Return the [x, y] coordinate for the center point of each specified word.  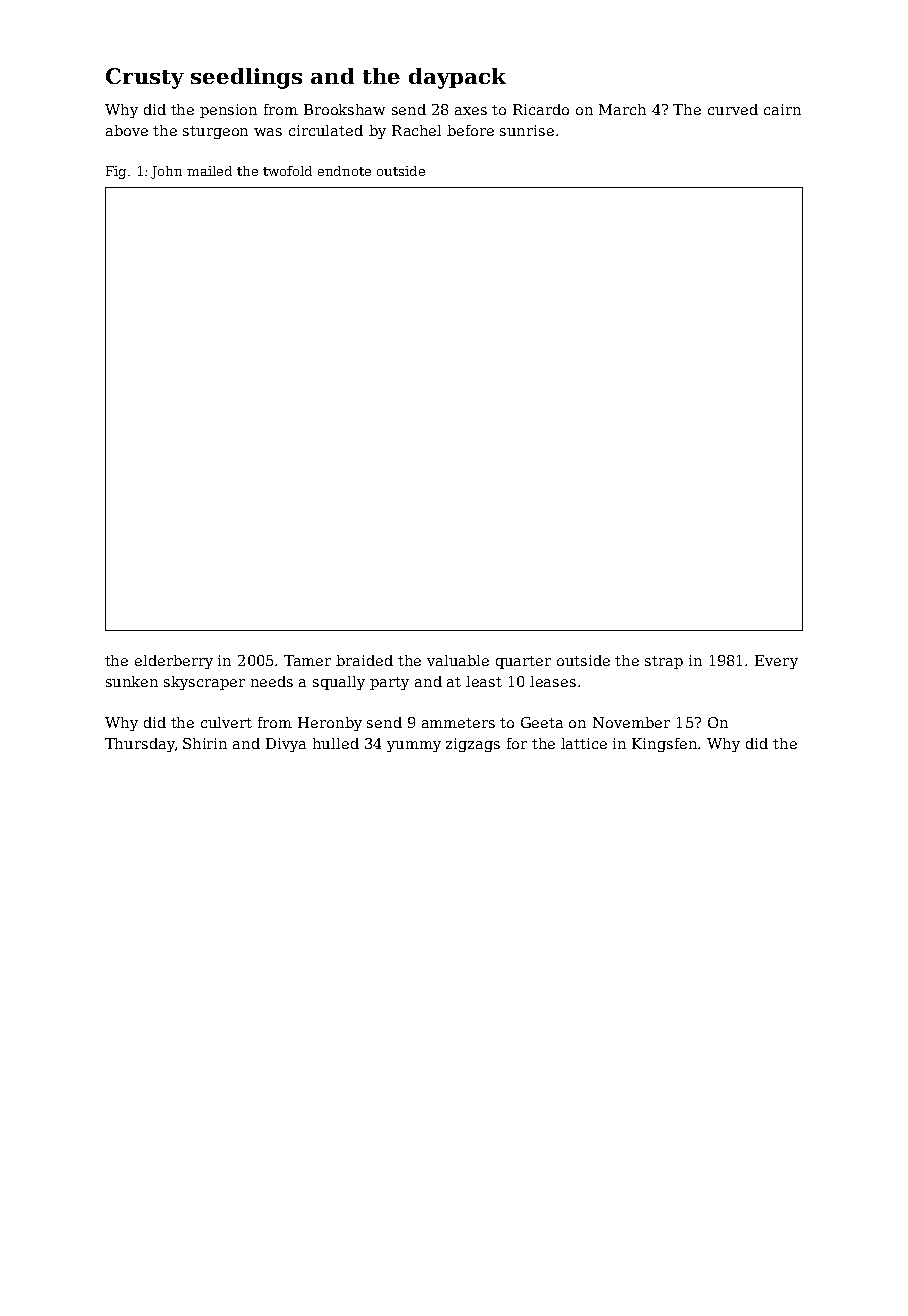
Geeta [542, 722]
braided [364, 660]
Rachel [416, 130]
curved [733, 109]
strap [664, 662]
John [166, 172]
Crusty [145, 78]
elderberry [174, 662]
